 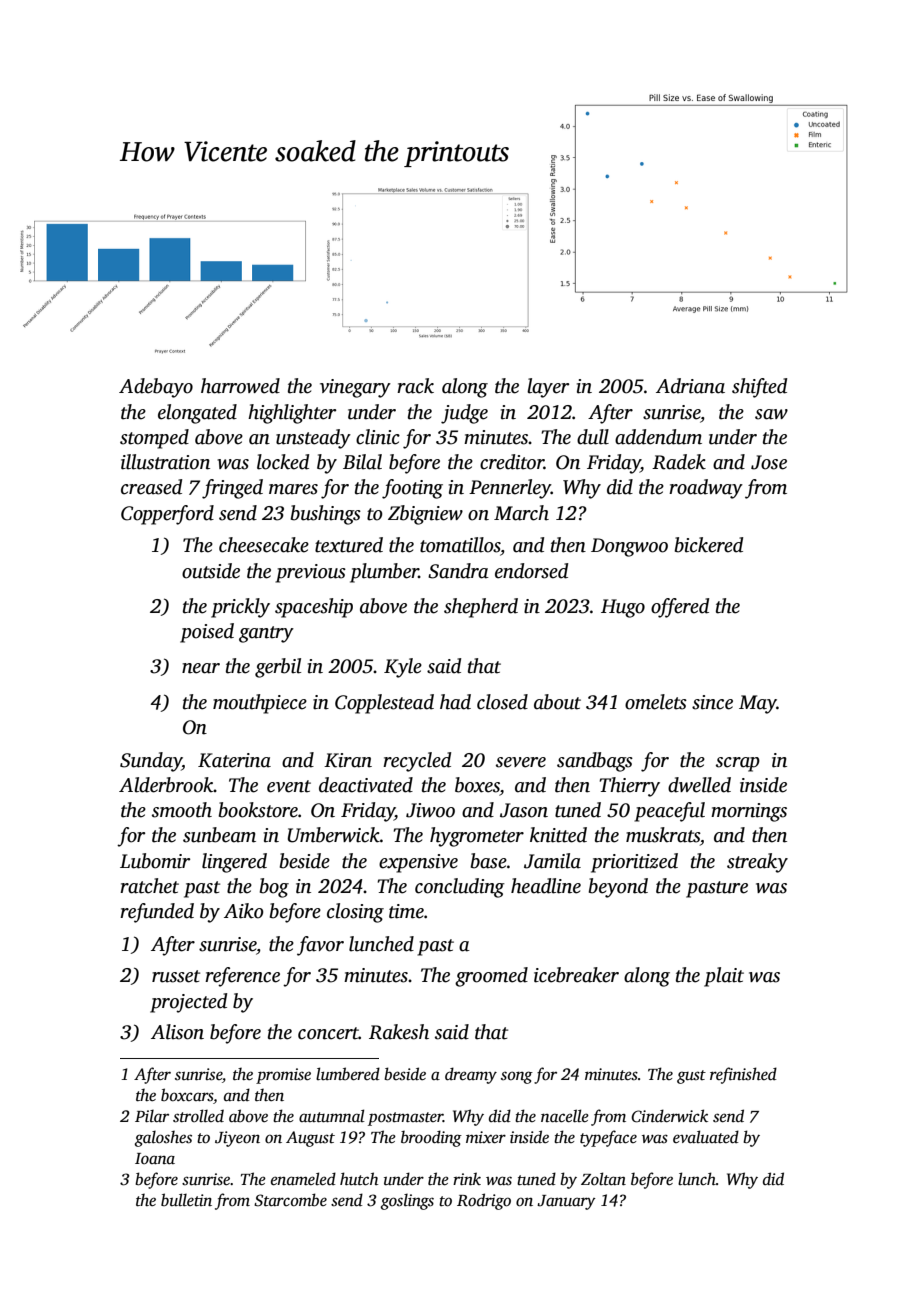 What do you see at coordinates (484, 1201) in the page?
I see `Rodrigo` at bounding box center [484, 1201].
